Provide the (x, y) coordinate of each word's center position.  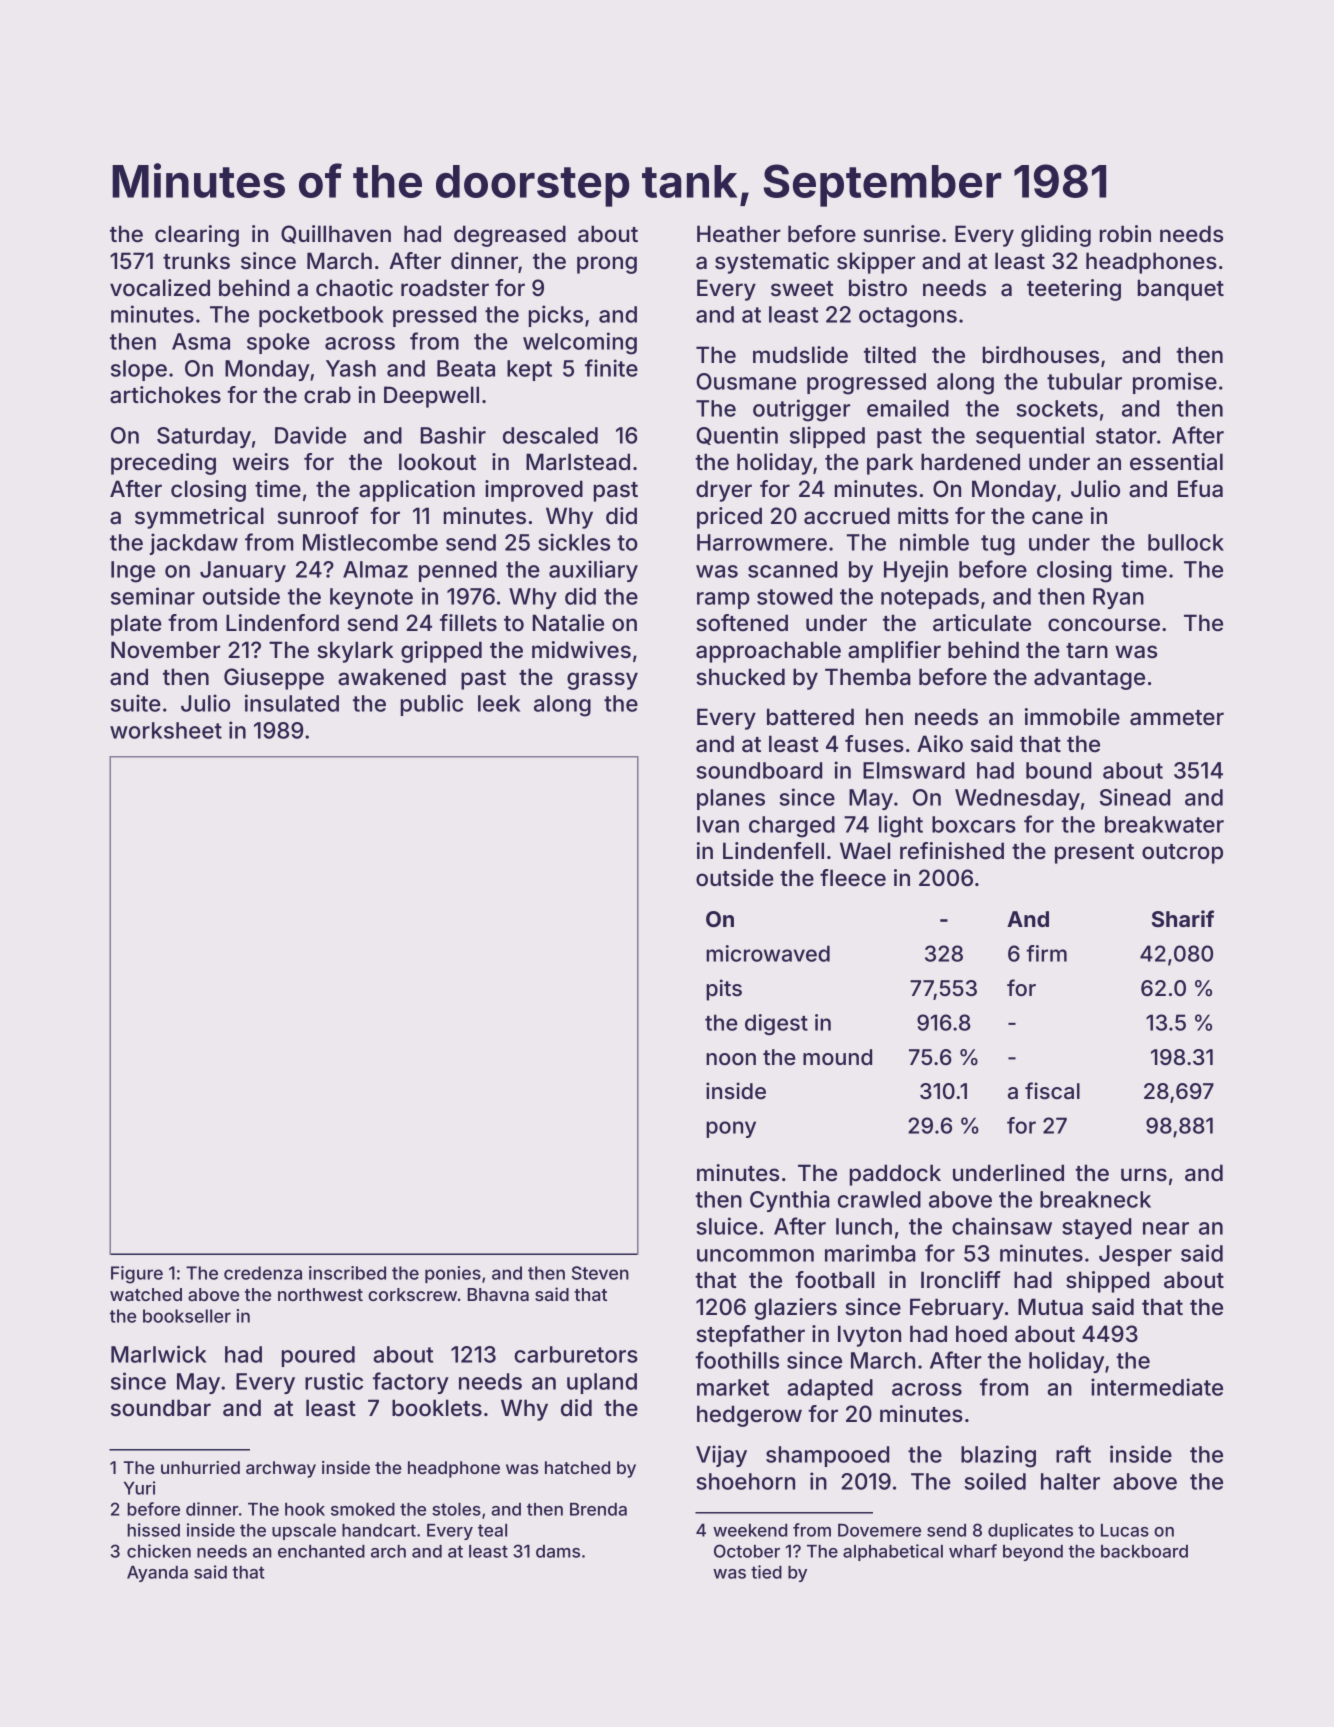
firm (1046, 953)
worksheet (166, 730)
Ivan (718, 824)
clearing (197, 236)
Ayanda (157, 1574)
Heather (739, 234)
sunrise (901, 234)
